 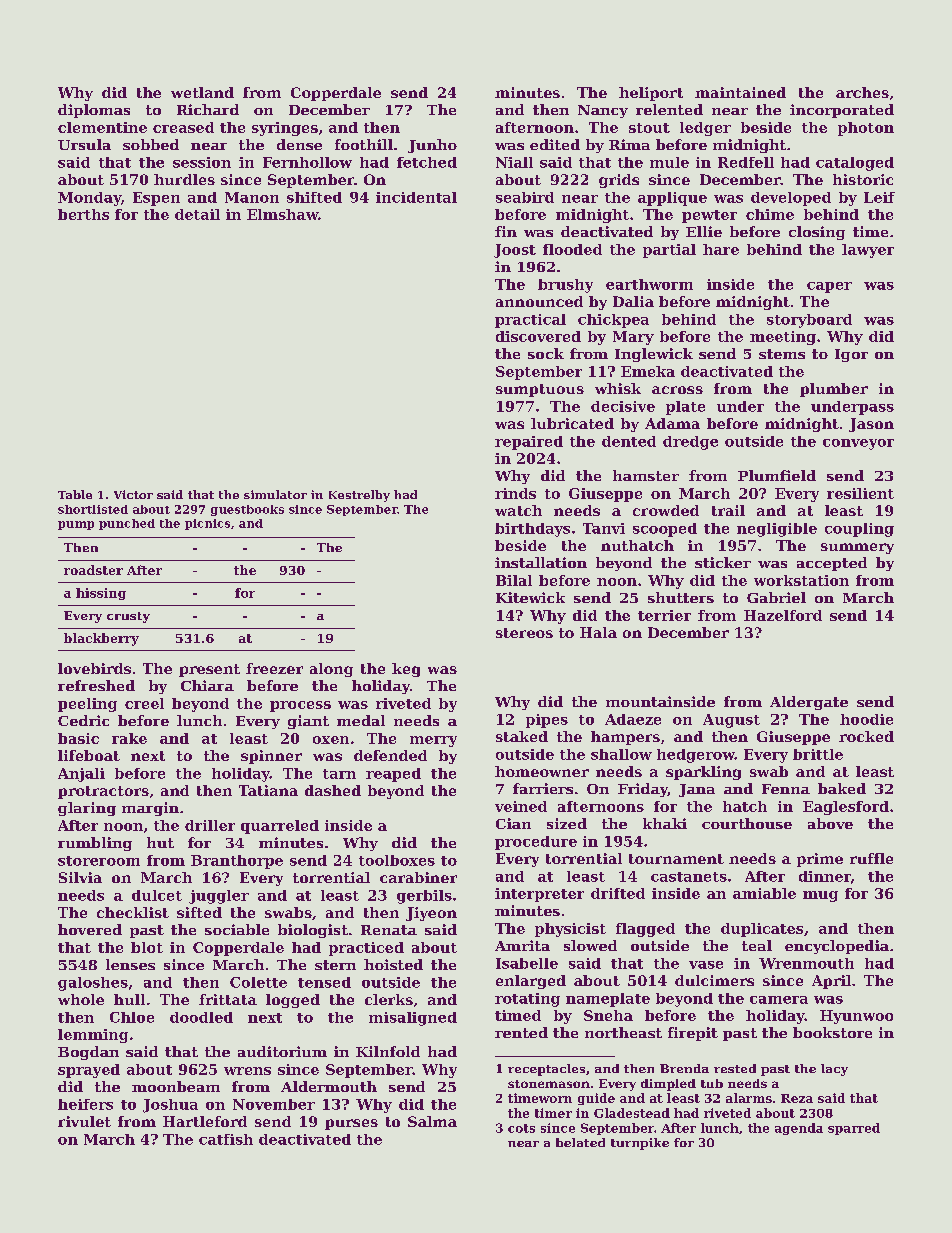 I want to click on diplomas, so click(x=94, y=111).
